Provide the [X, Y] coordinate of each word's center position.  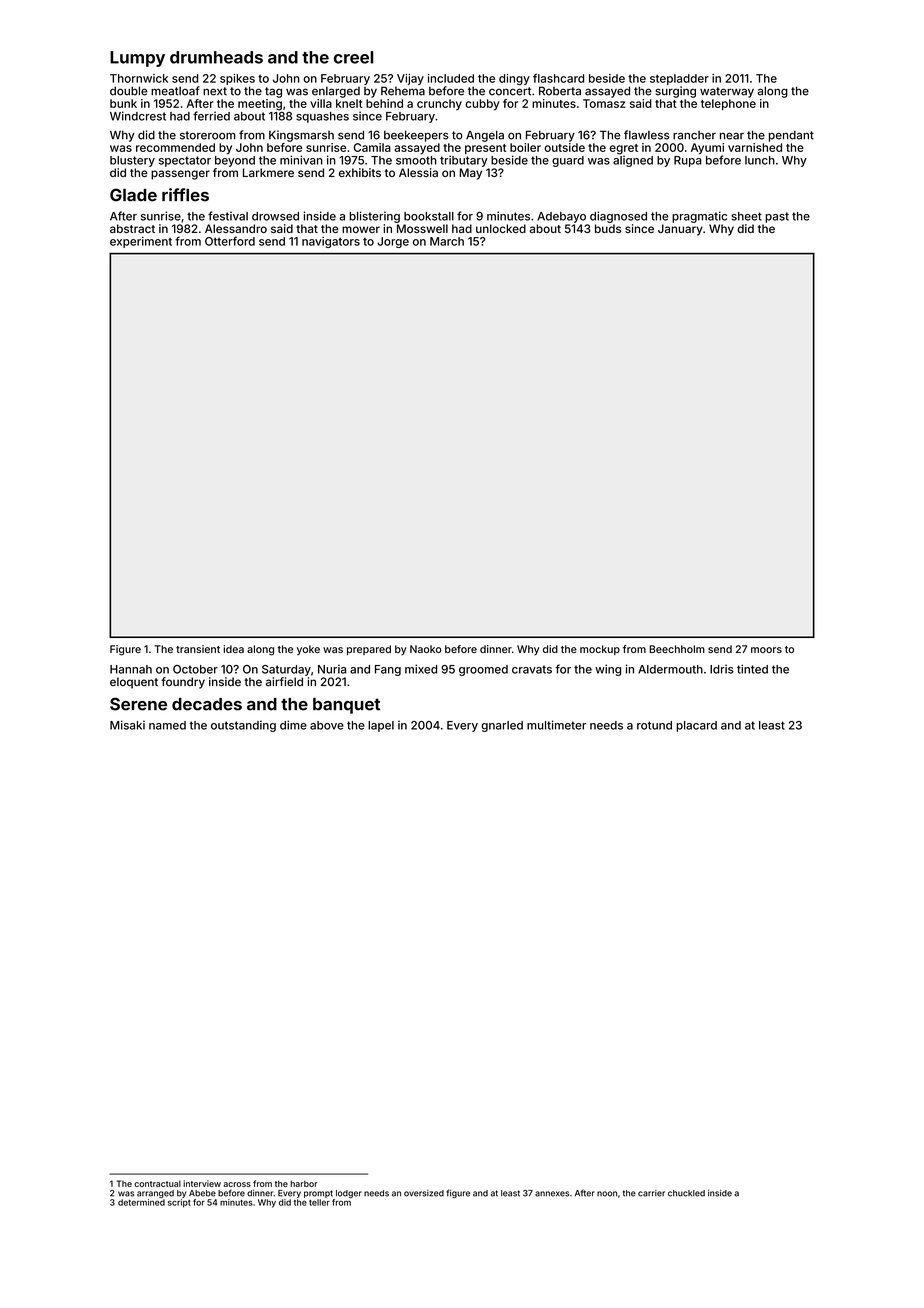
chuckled [686, 1193]
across [237, 1184]
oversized [424, 1193]
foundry [183, 683]
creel [353, 57]
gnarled [502, 726]
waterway [727, 92]
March [447, 241]
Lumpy [137, 59]
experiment [141, 242]
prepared [369, 650]
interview [202, 1183]
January [680, 230]
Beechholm [677, 649]
